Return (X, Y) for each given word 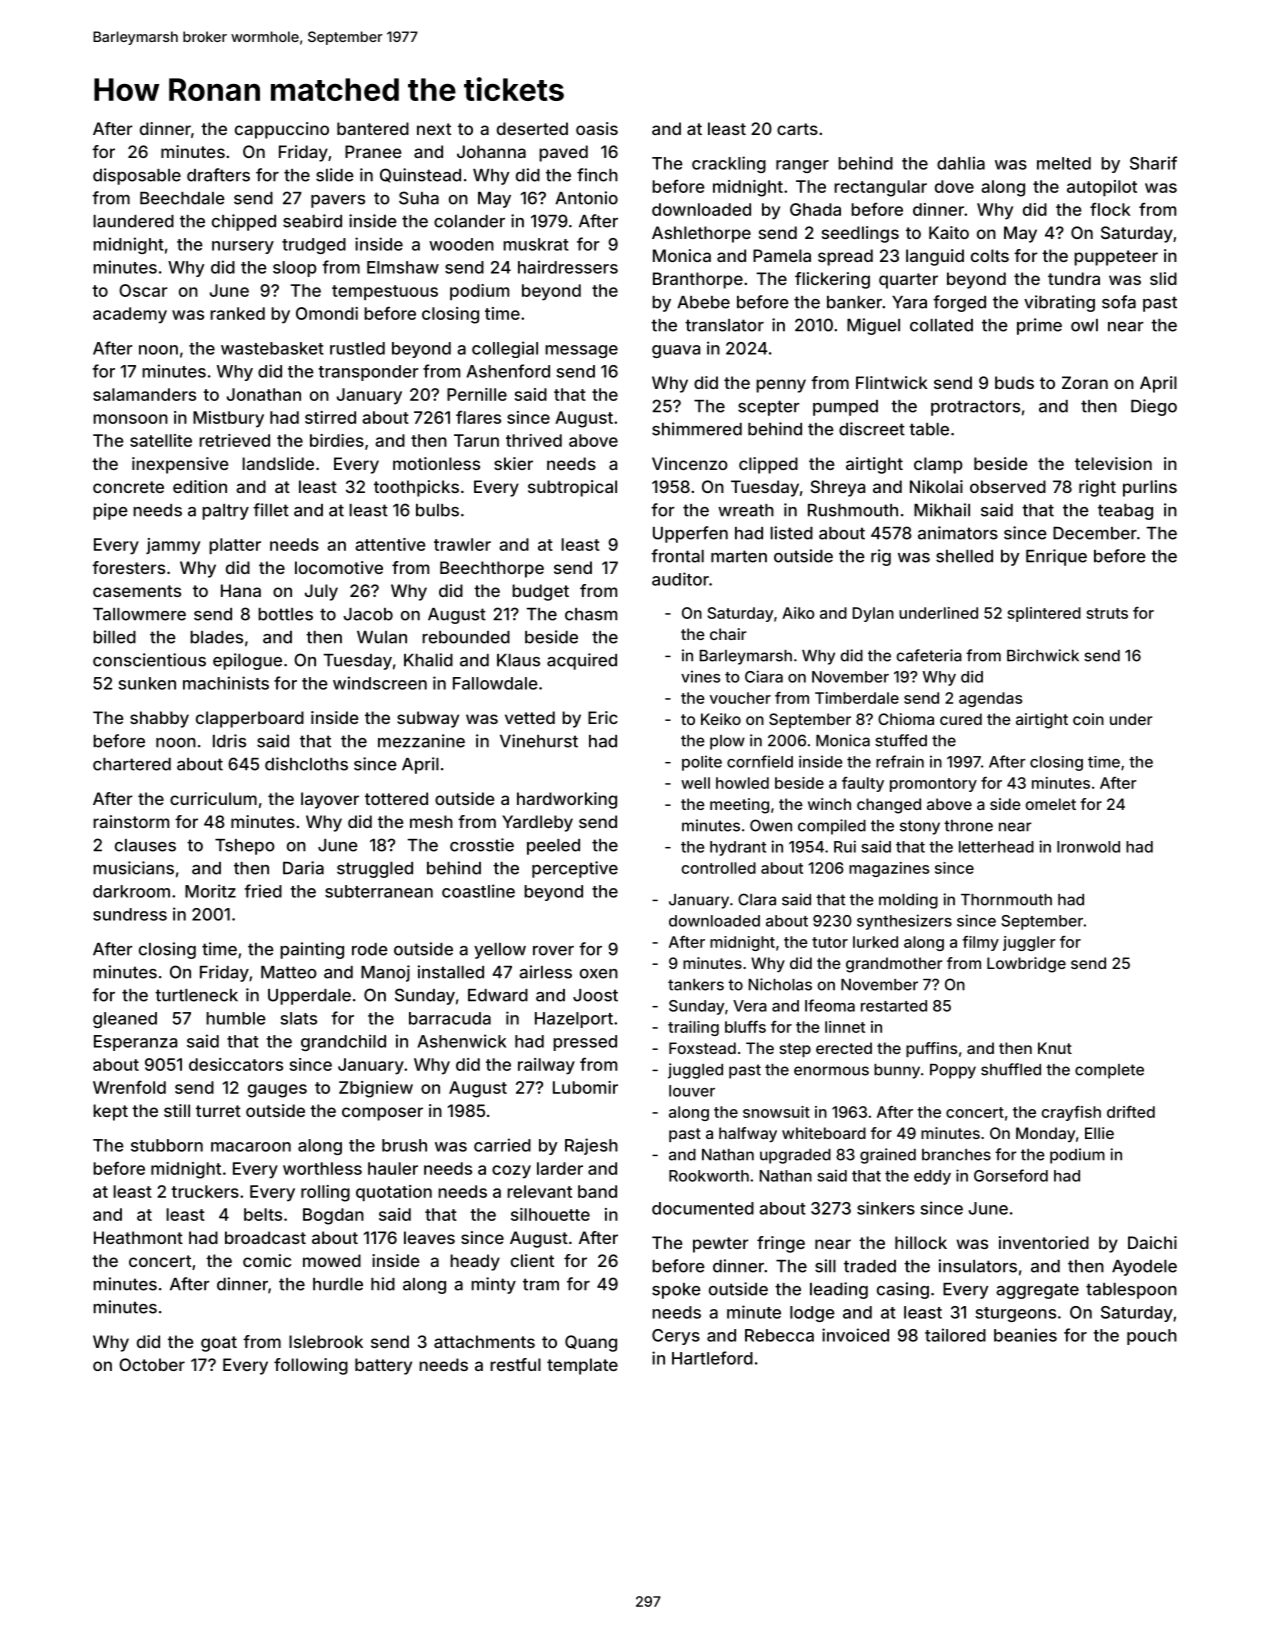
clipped (768, 465)
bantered (373, 128)
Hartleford (712, 1358)
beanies (1025, 1335)
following (311, 1366)
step (795, 1050)
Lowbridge (1026, 965)
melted (1064, 163)
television (1113, 463)
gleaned (125, 1020)
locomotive (339, 567)
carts (797, 129)
